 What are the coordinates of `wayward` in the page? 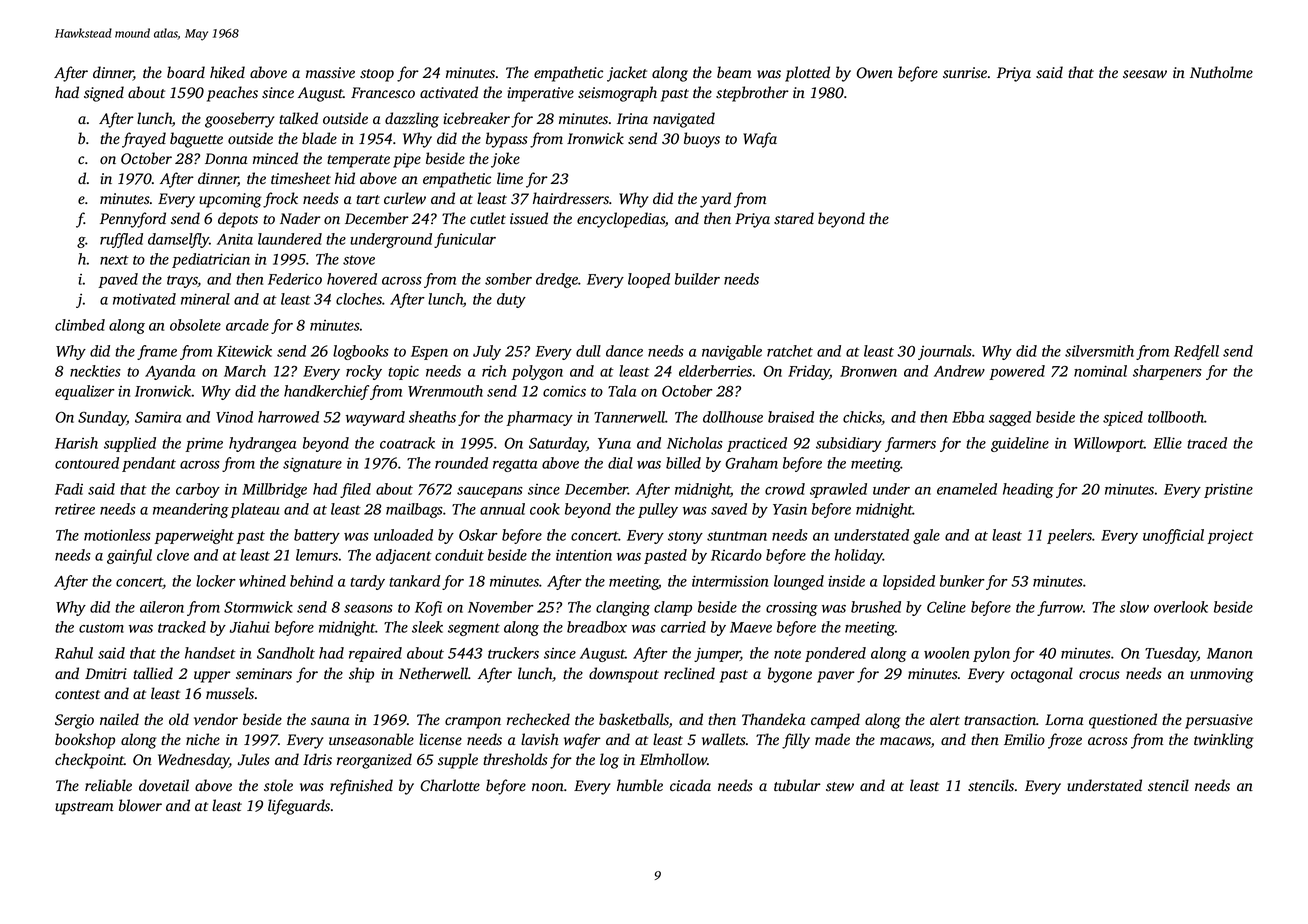 It's located at (375, 418).
